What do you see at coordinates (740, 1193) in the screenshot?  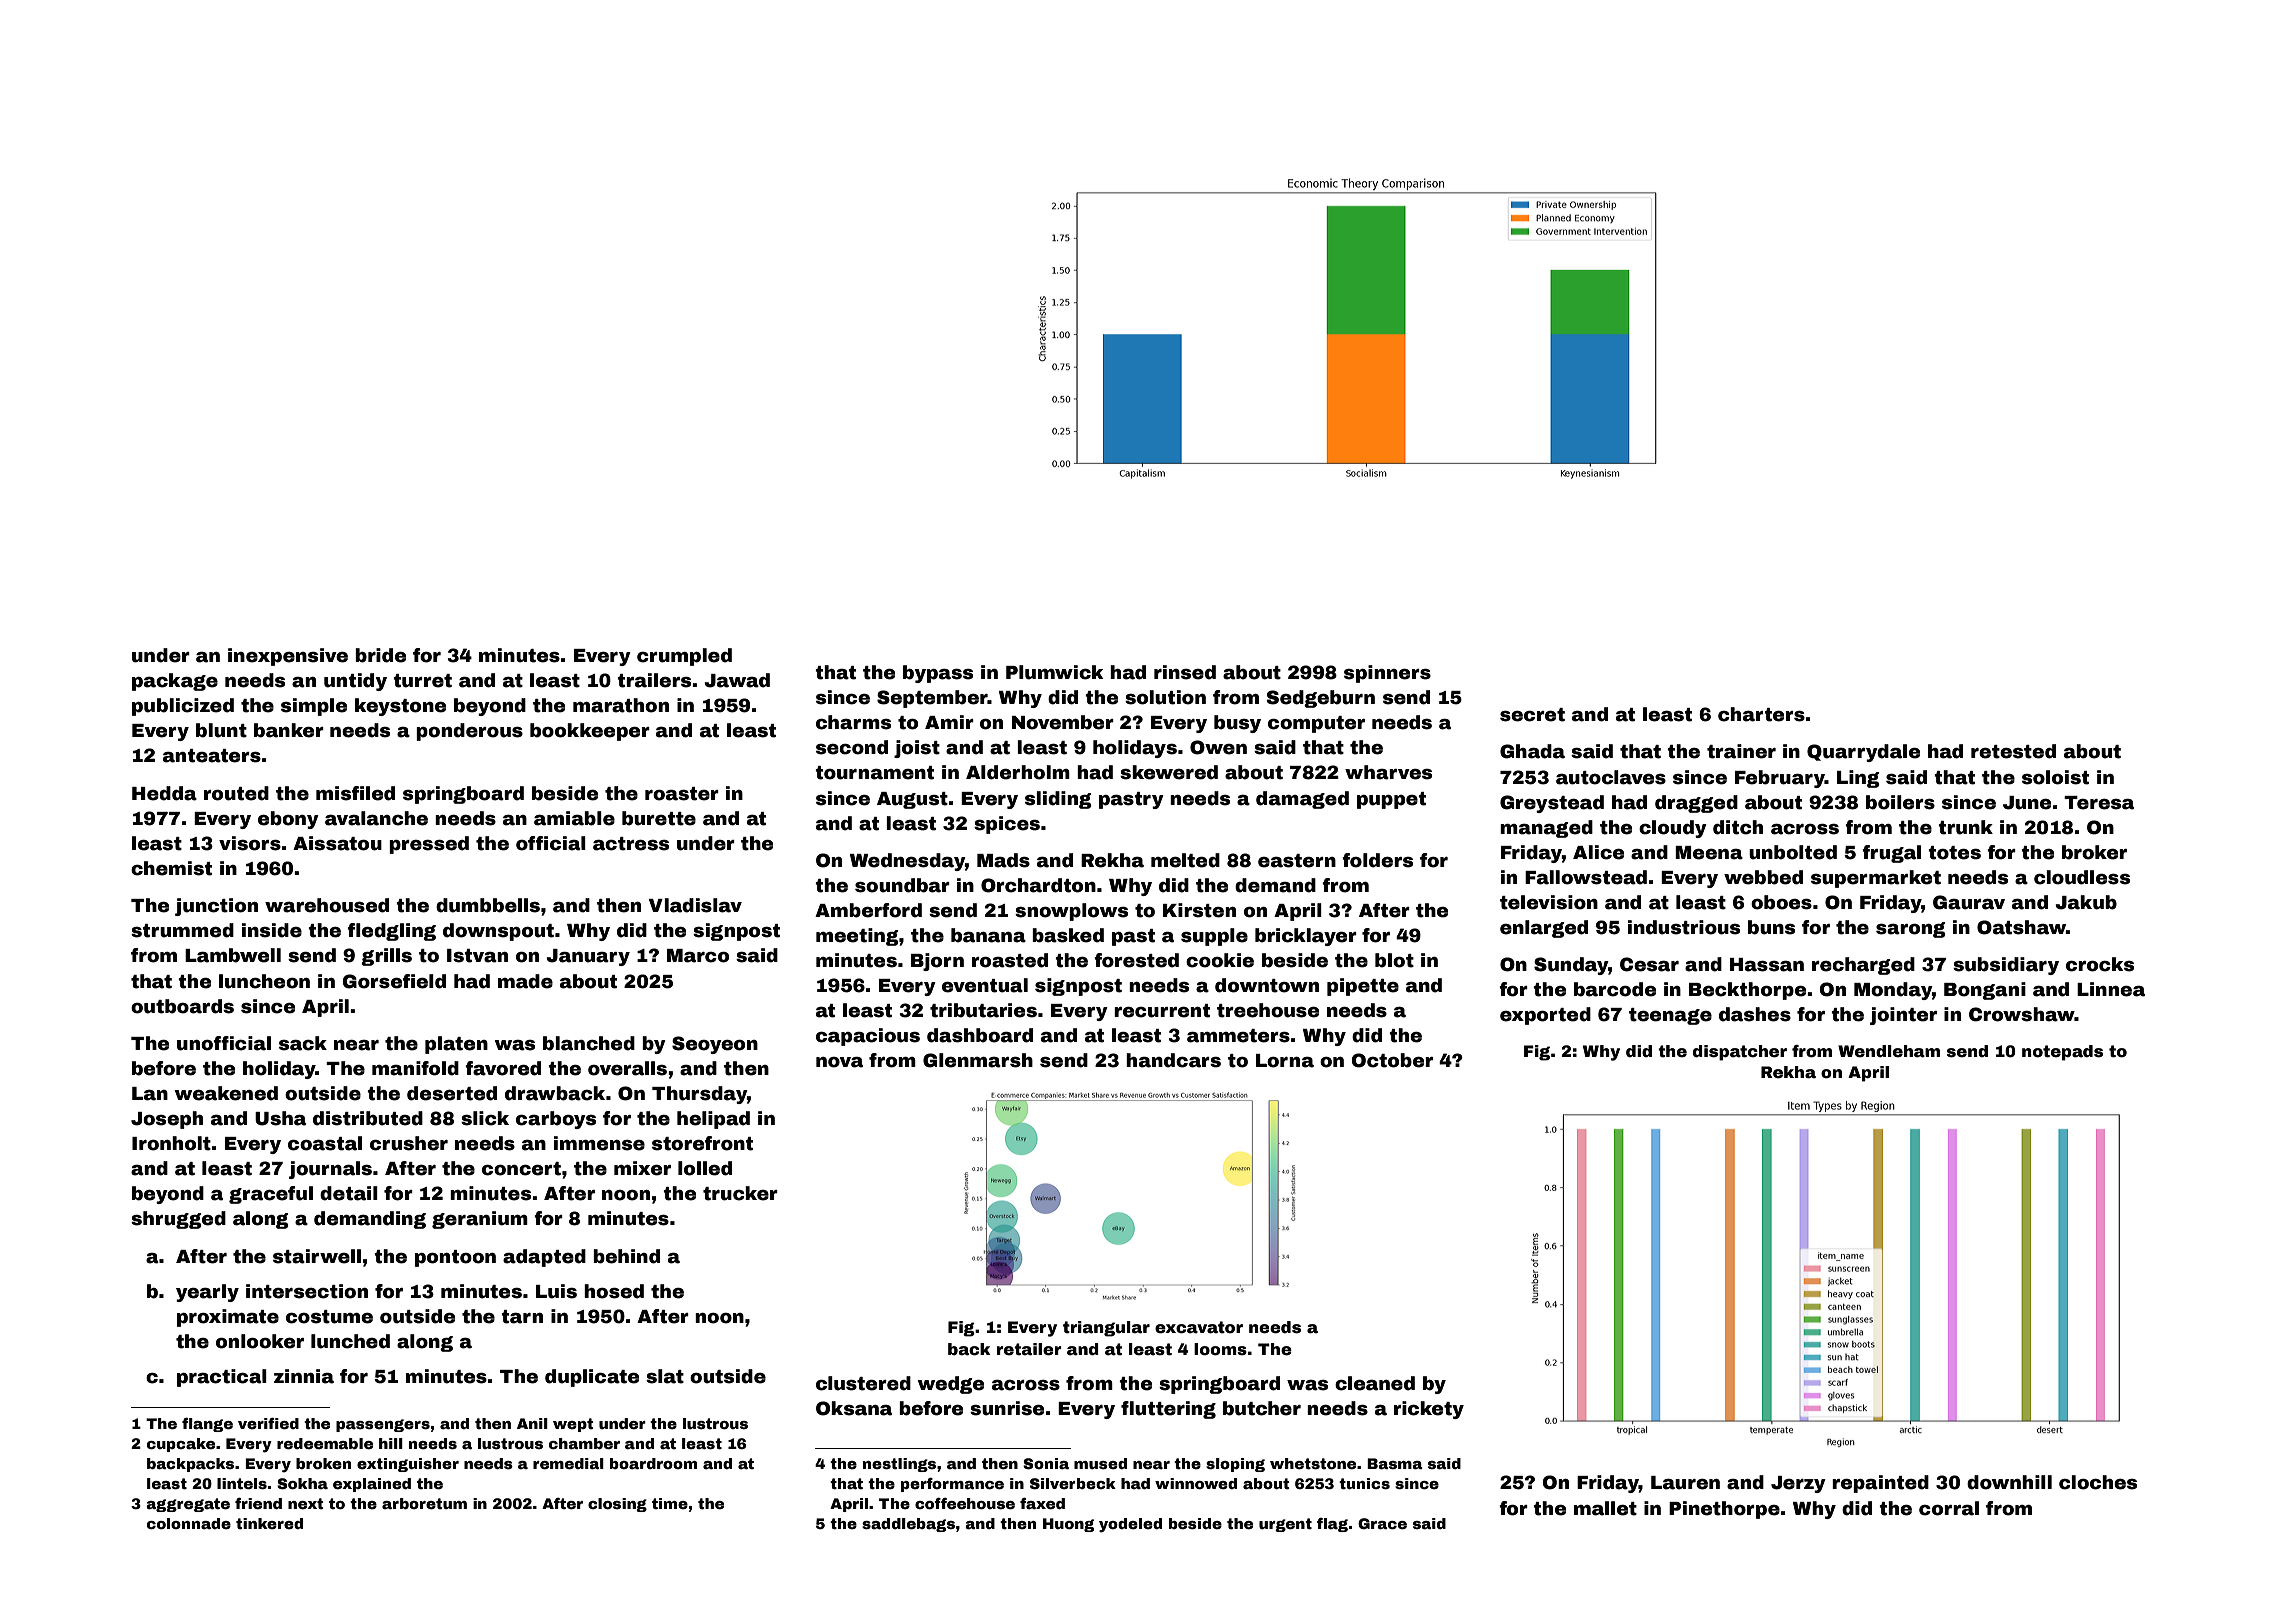 I see `trucker` at bounding box center [740, 1193].
